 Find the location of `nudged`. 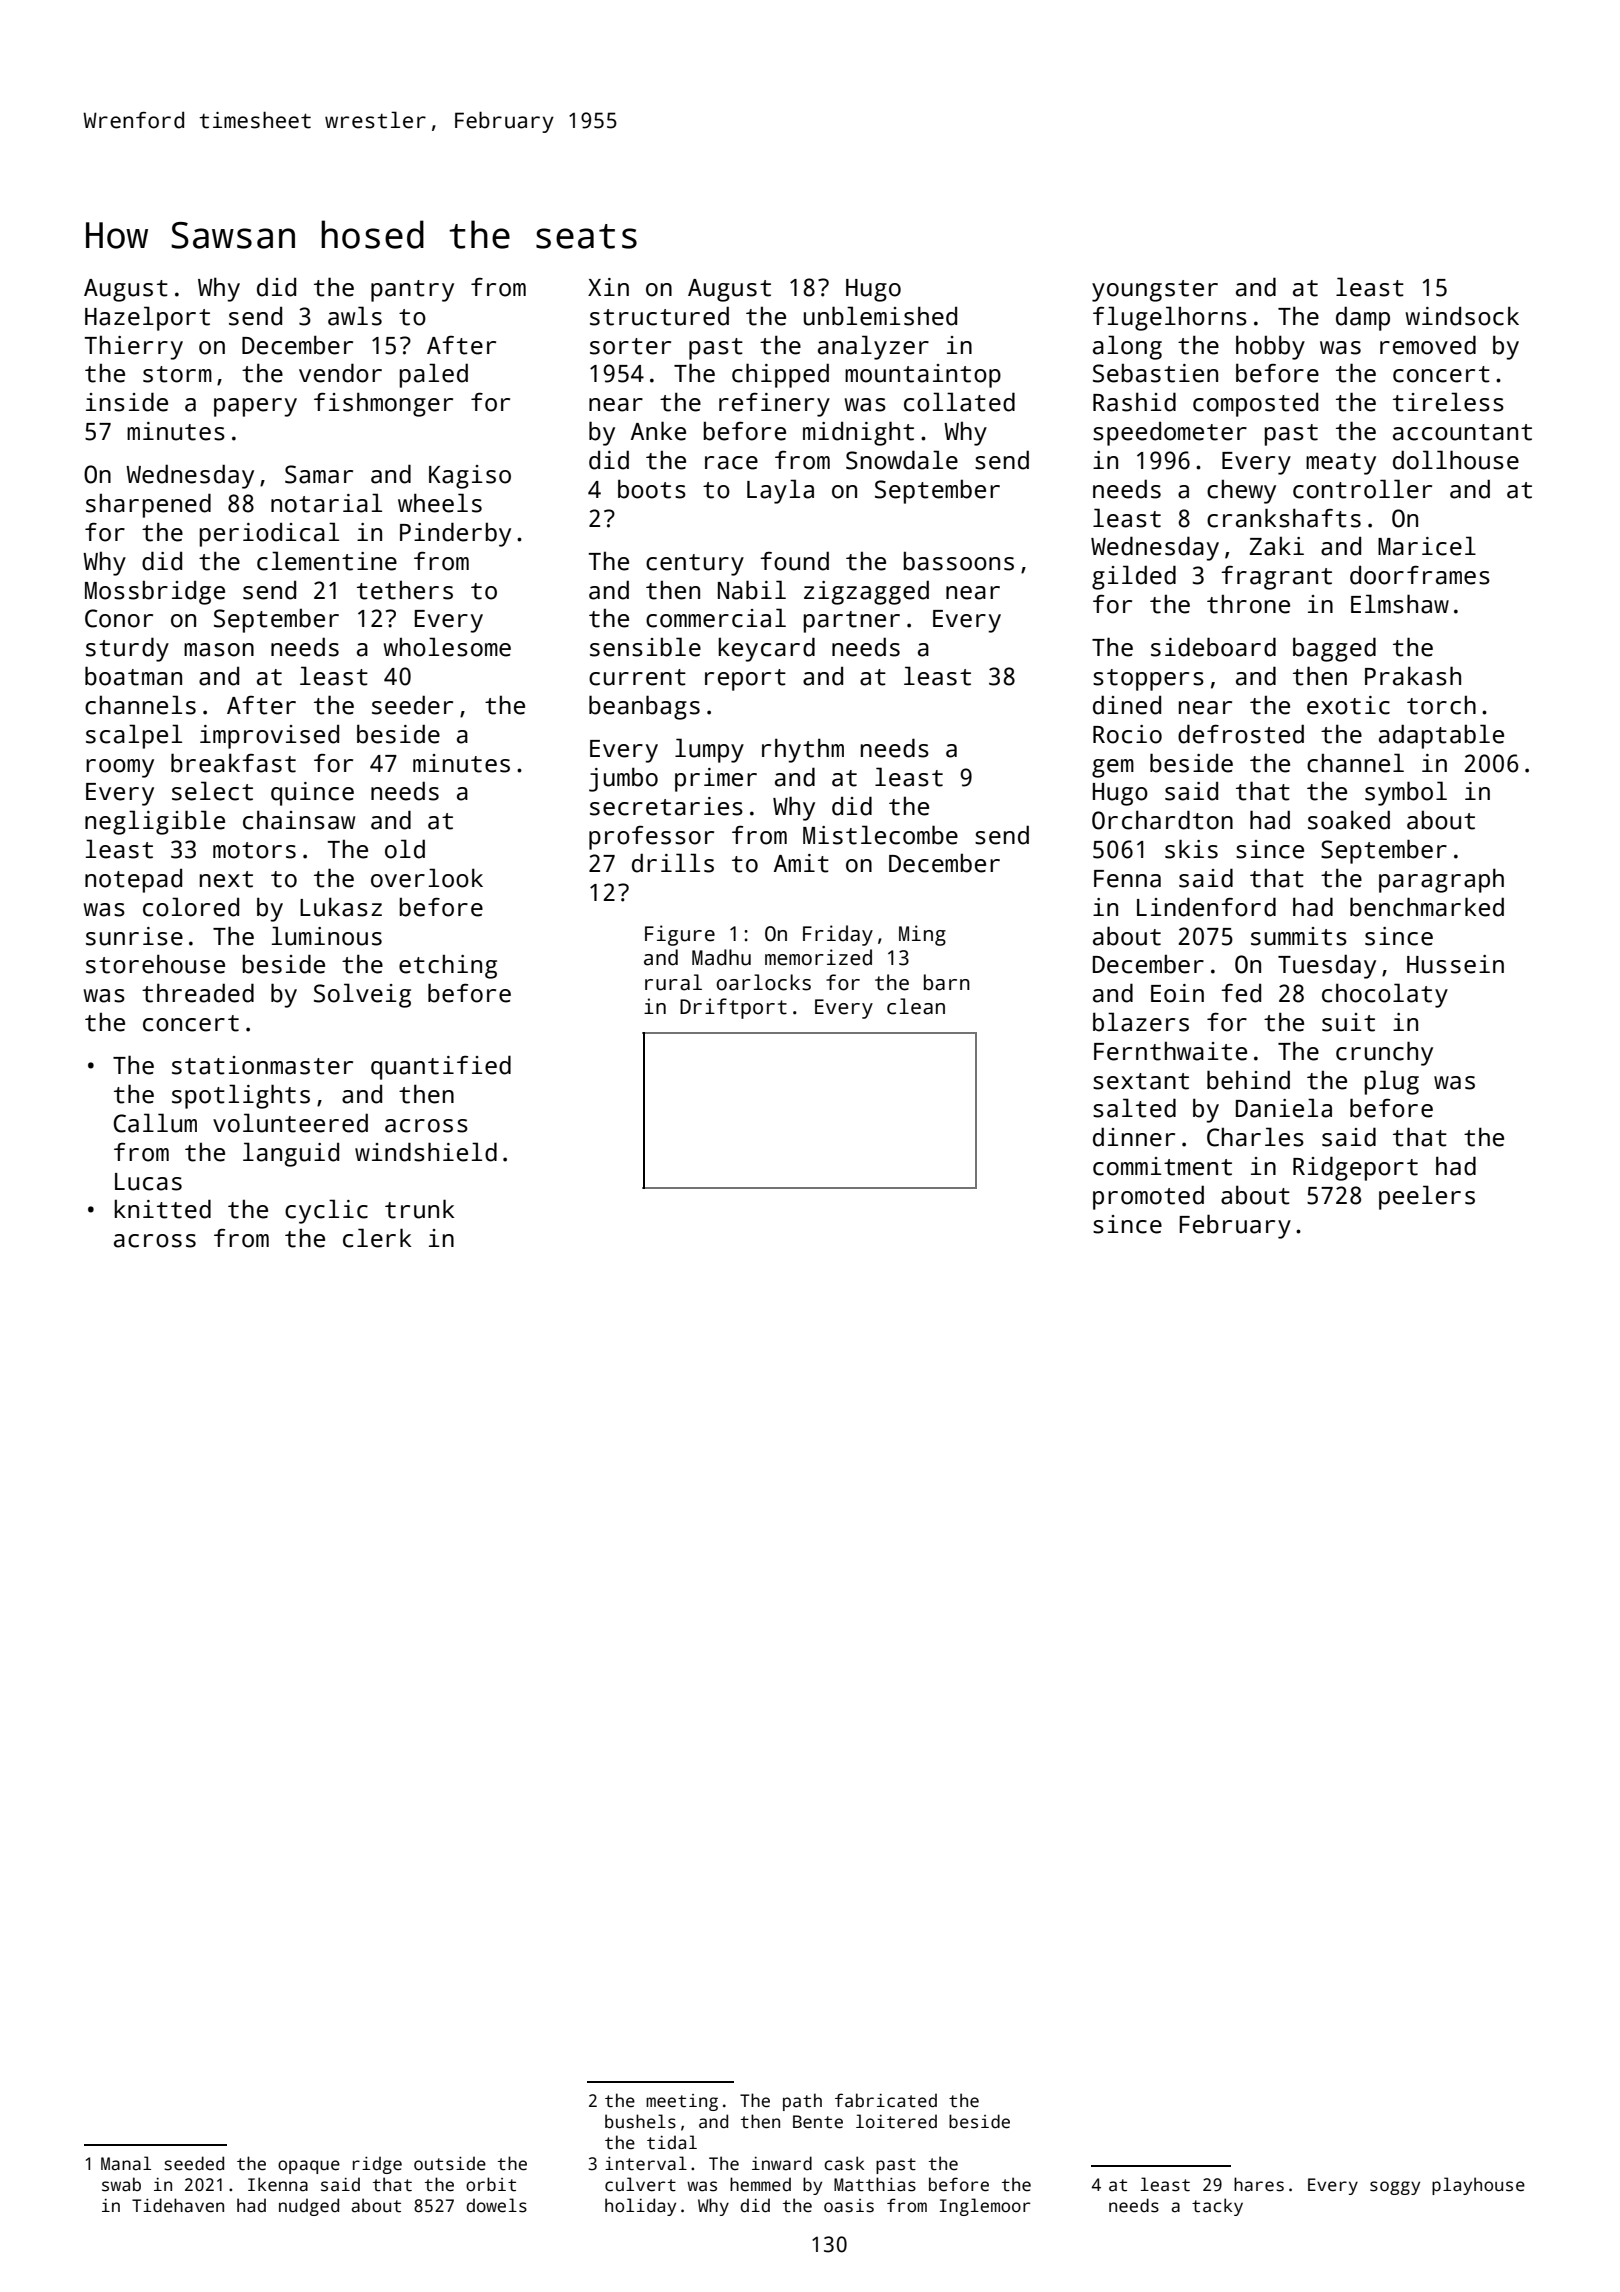

nudged is located at coordinates (309, 2207).
